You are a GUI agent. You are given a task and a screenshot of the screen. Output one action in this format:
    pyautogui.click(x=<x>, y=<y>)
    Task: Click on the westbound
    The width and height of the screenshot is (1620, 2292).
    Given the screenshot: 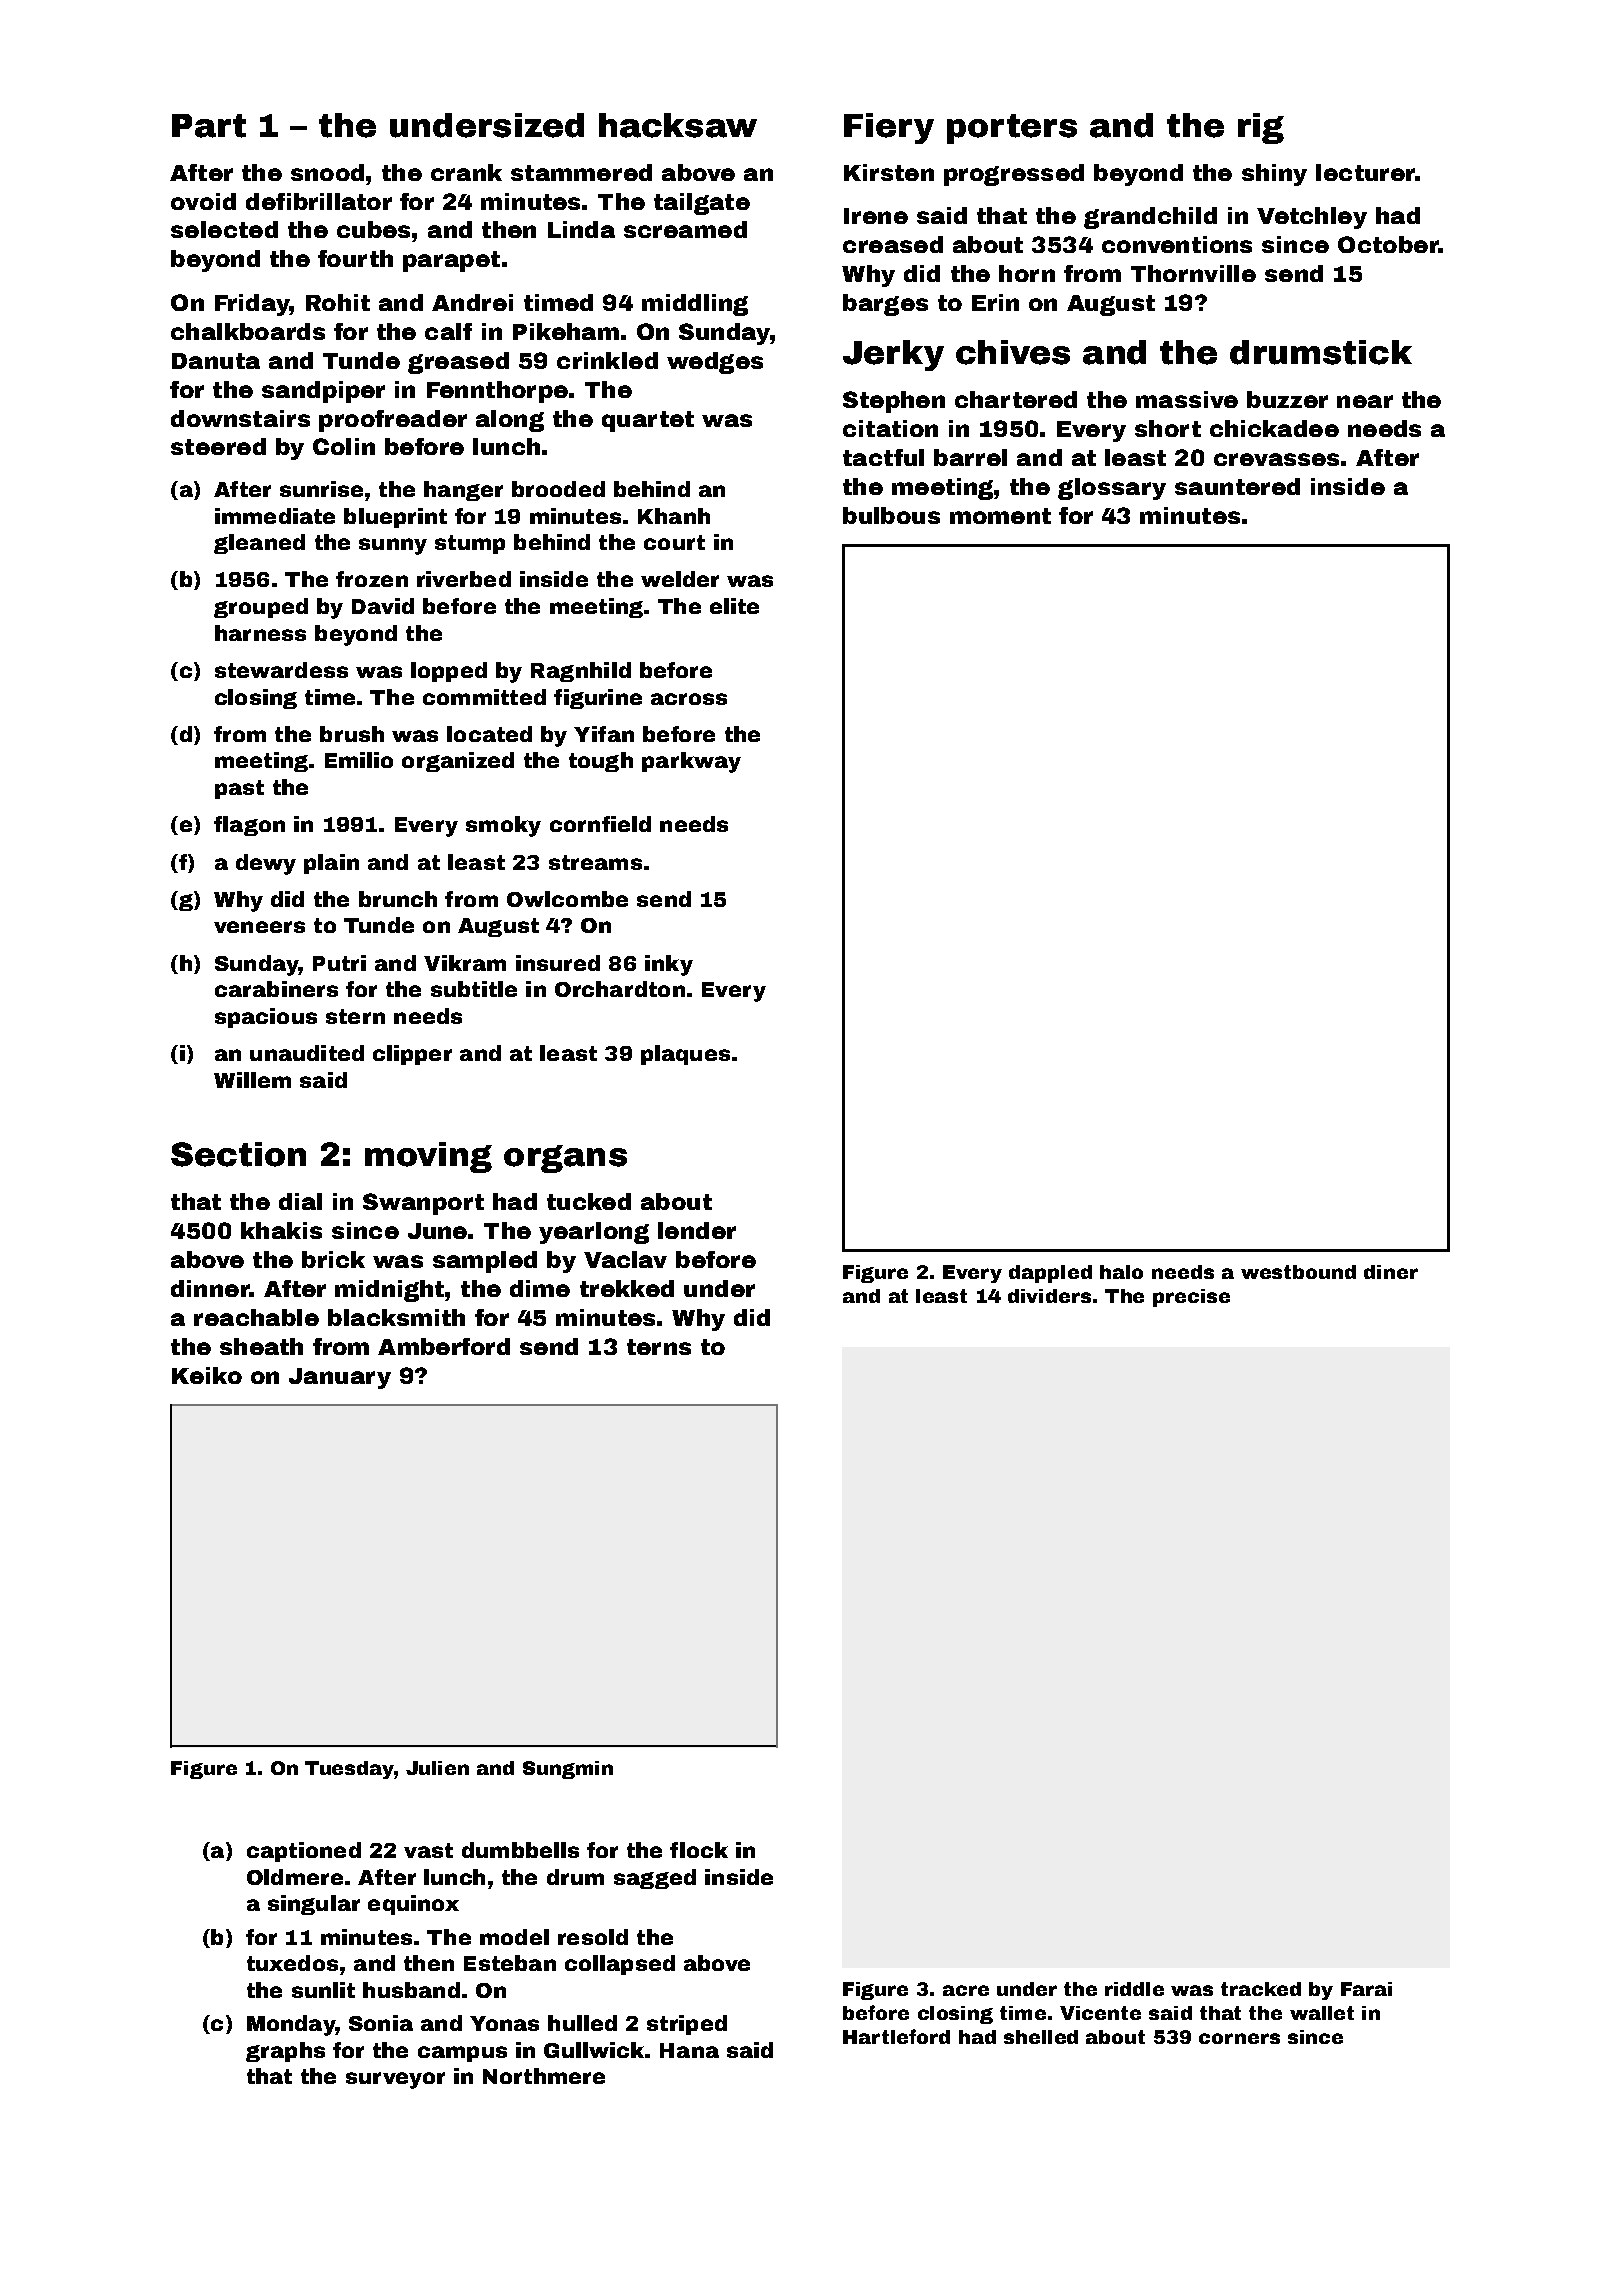 What is the action you would take?
    pyautogui.click(x=1298, y=1272)
